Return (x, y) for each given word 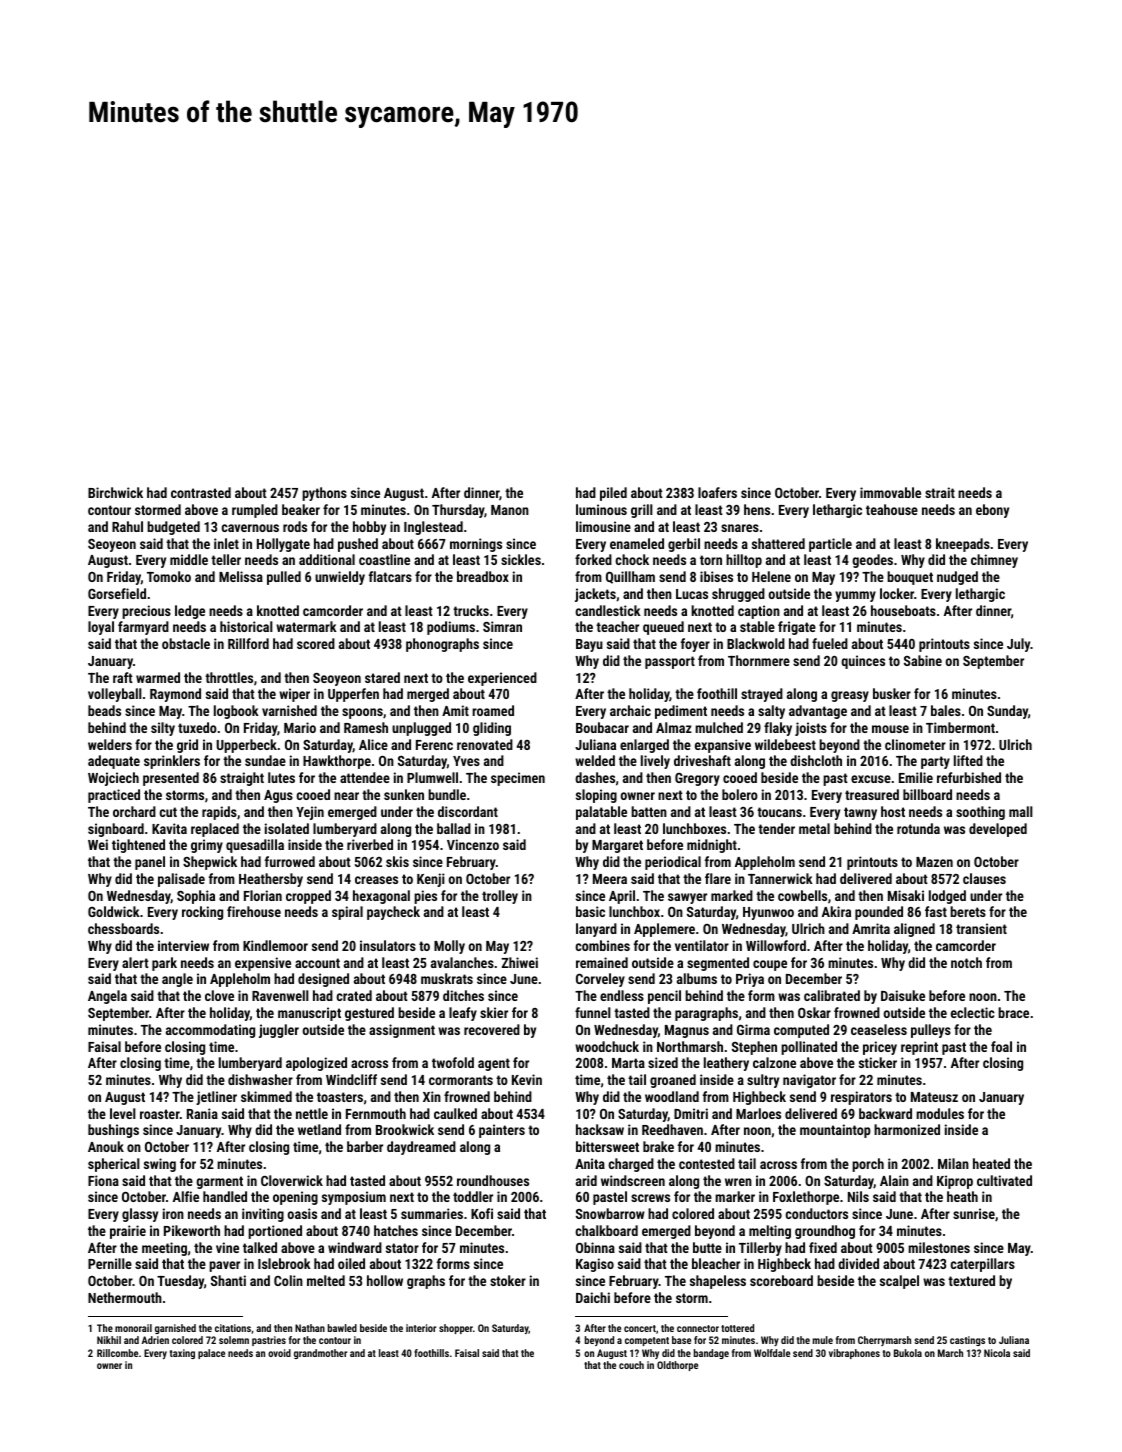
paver (224, 1266)
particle (830, 545)
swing (160, 1165)
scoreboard (781, 1280)
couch (631, 1365)
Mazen (934, 862)
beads (104, 710)
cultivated (1004, 1180)
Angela (107, 997)
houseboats (903, 610)
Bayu (589, 645)
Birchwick (115, 492)
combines (602, 945)
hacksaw (600, 1129)
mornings (476, 545)
